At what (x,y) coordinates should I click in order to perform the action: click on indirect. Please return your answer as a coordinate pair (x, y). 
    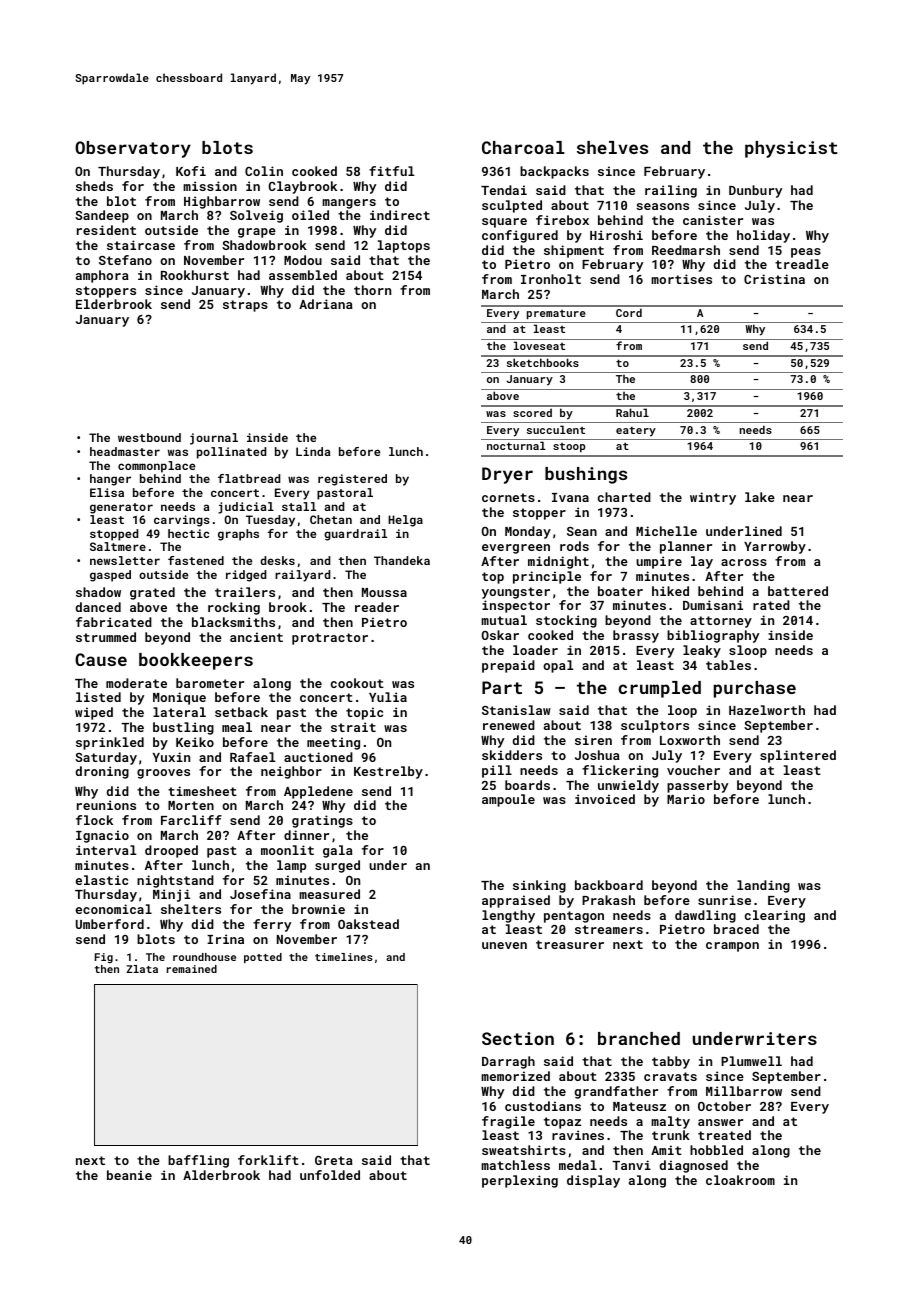
    Looking at the image, I should click on (400, 215).
